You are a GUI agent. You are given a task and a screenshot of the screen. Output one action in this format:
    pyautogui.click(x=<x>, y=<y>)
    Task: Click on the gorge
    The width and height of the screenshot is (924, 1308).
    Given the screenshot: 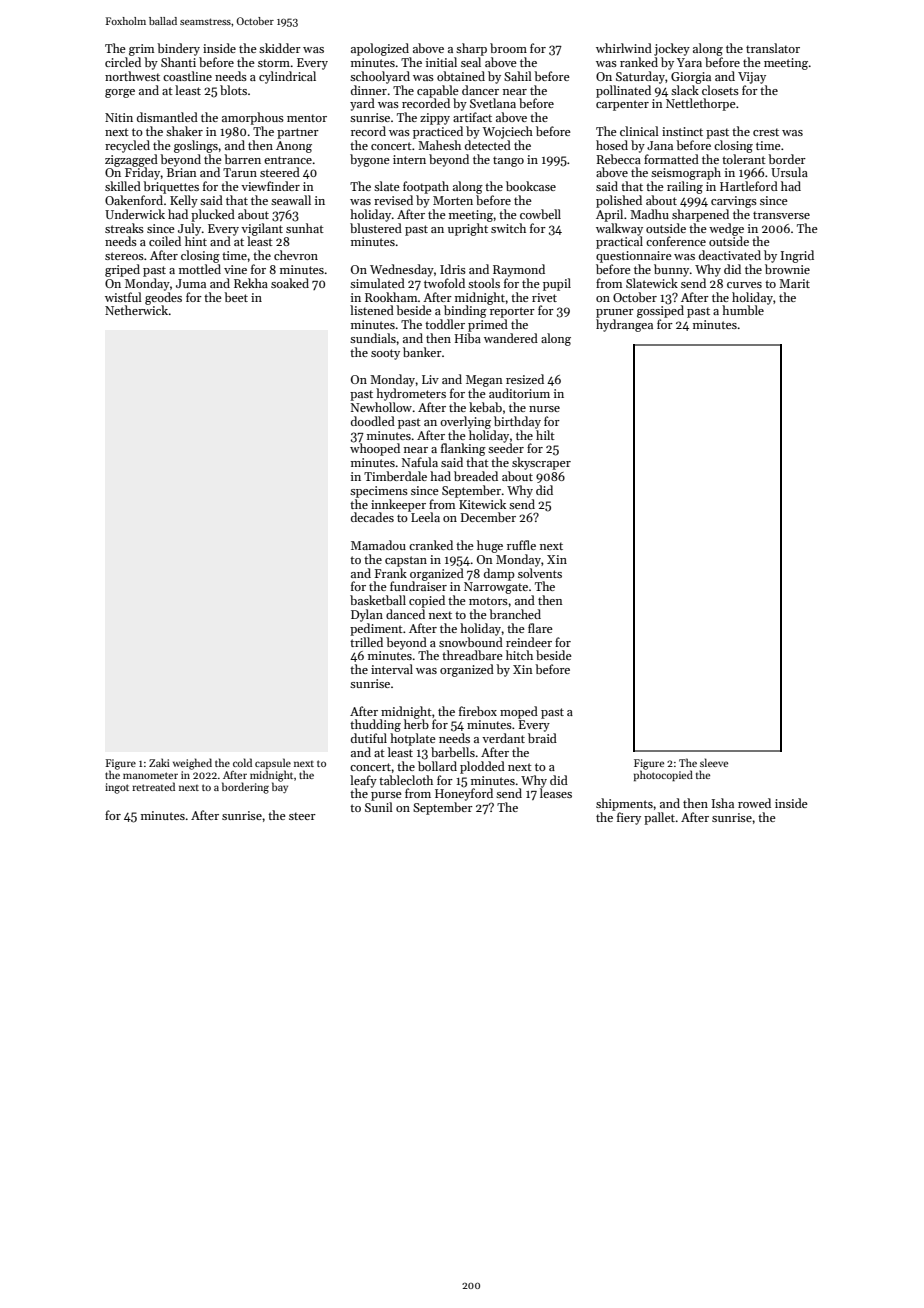 What is the action you would take?
    pyautogui.click(x=120, y=93)
